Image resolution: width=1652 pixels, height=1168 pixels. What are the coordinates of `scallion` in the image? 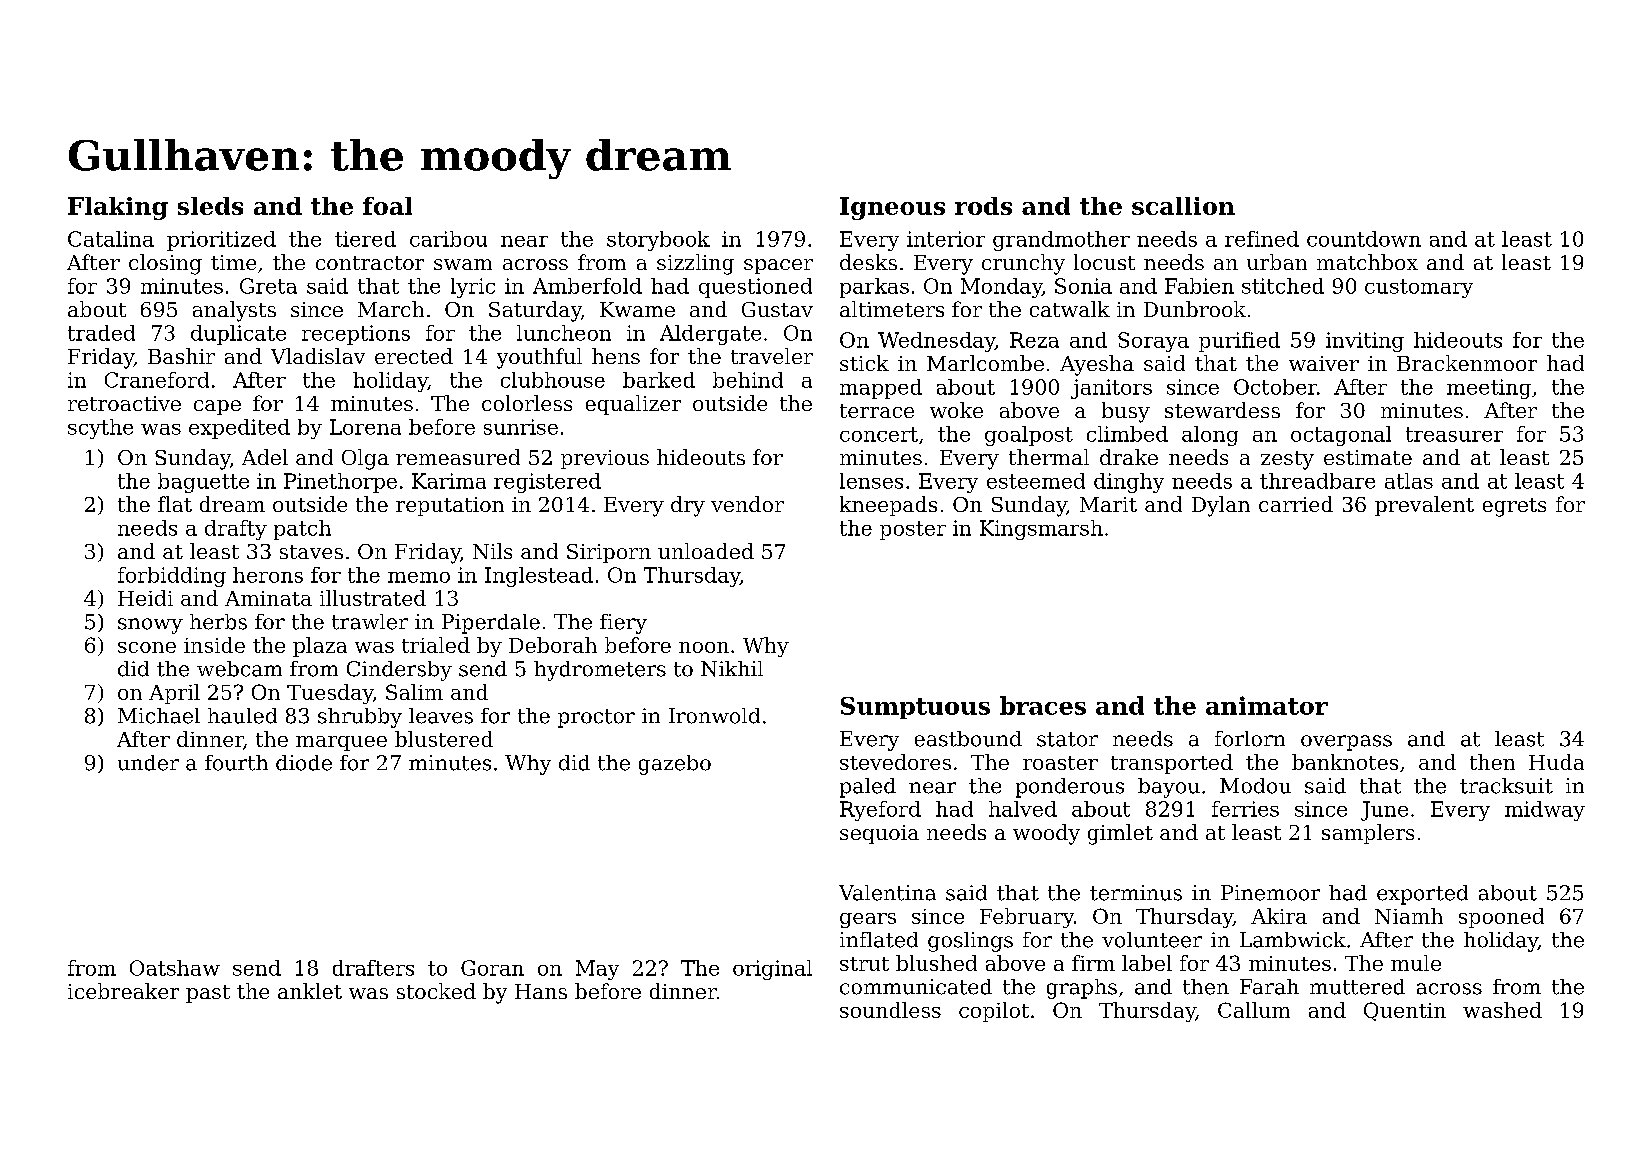 It's located at (1183, 206).
